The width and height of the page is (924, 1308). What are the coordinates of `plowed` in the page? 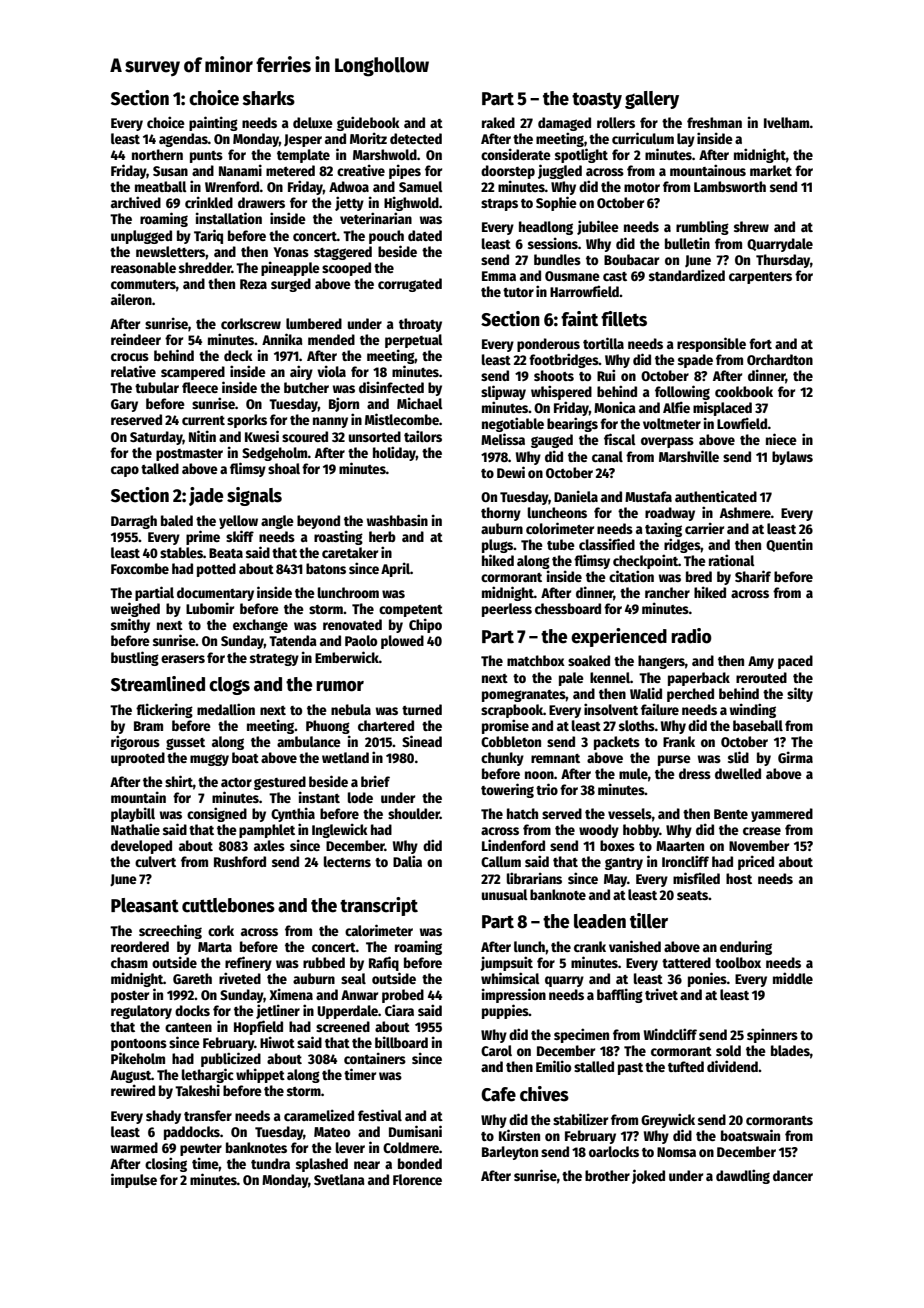 It's located at (402, 642).
